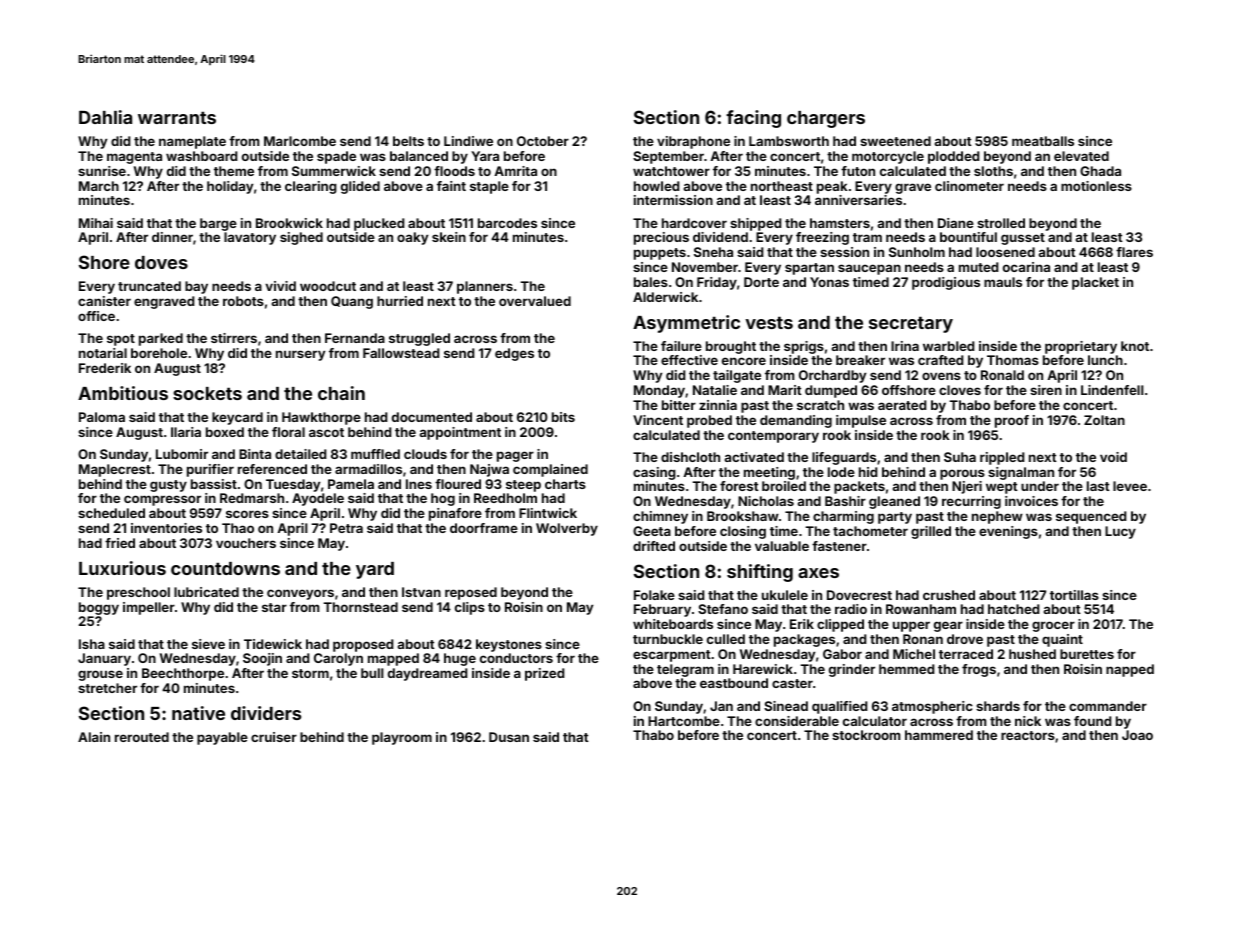 The height and width of the screenshot is (952, 1233). What do you see at coordinates (1112, 390) in the screenshot?
I see `Lindenfell` at bounding box center [1112, 390].
